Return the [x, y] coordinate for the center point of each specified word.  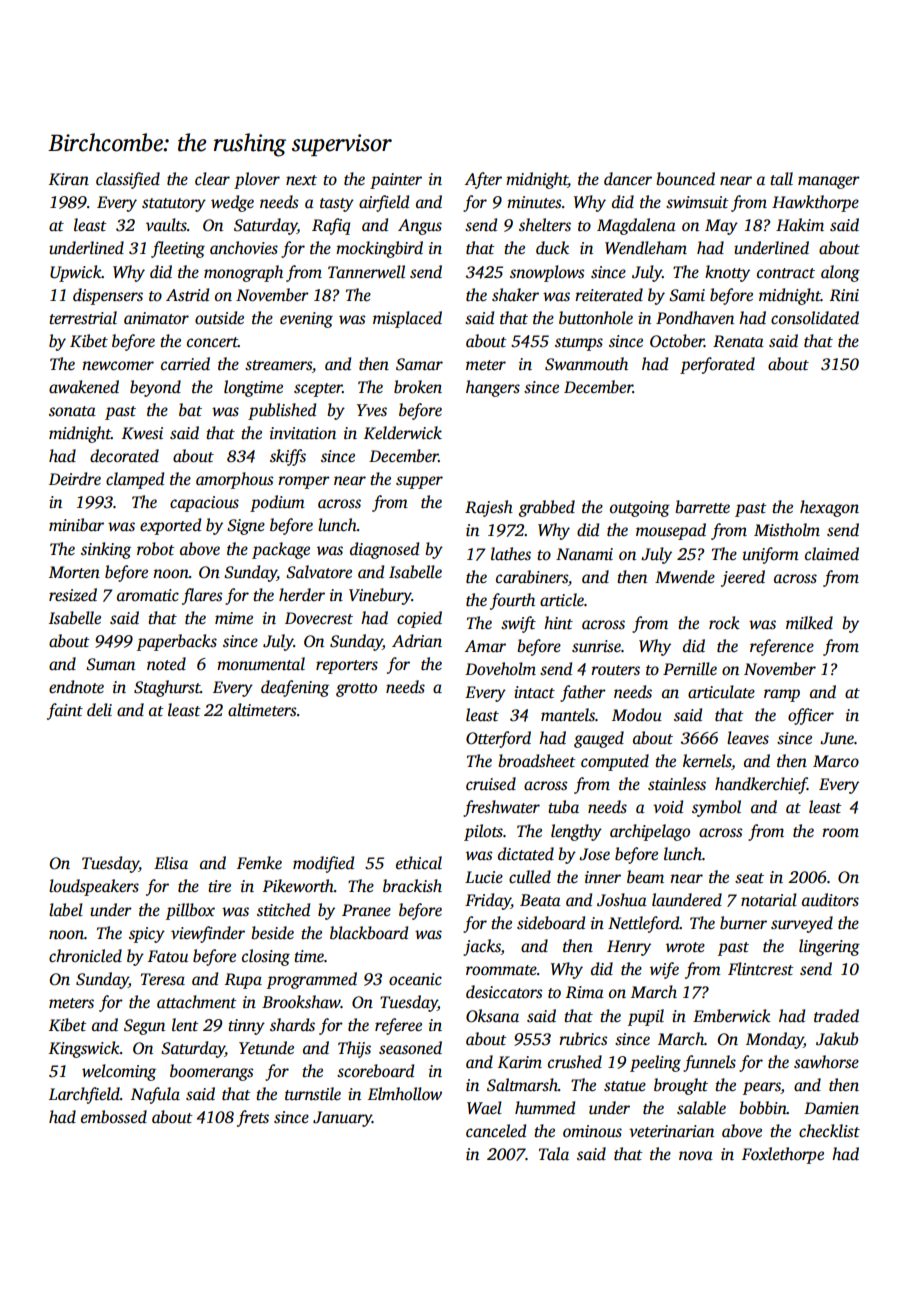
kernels [707, 761]
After [483, 180]
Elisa [171, 863]
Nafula [155, 1095]
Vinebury [380, 596]
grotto [356, 690]
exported [170, 526]
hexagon [829, 508]
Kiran [69, 179]
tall [781, 179]
